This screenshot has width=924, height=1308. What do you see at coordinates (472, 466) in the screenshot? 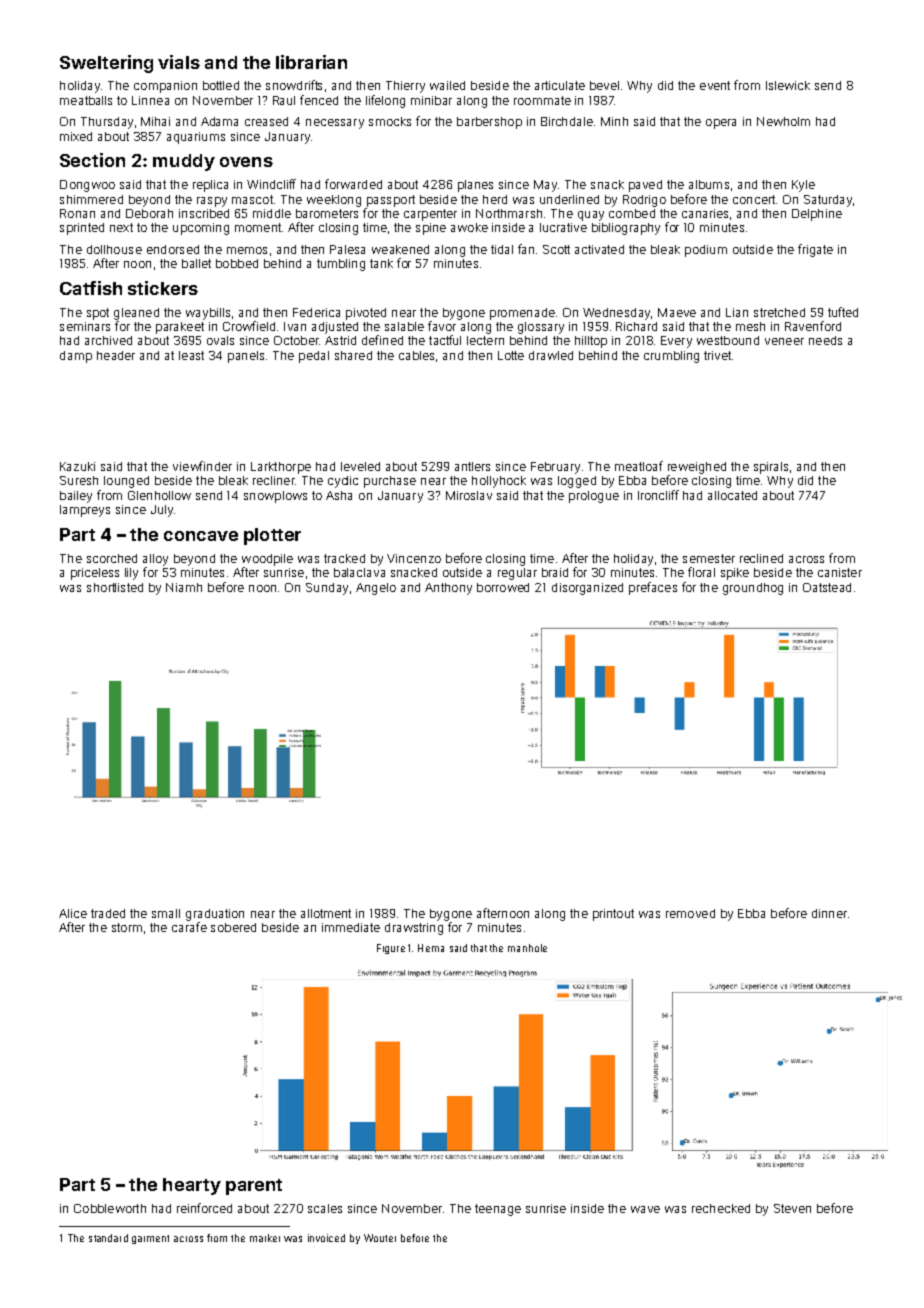
I see `antlers` at bounding box center [472, 466].
